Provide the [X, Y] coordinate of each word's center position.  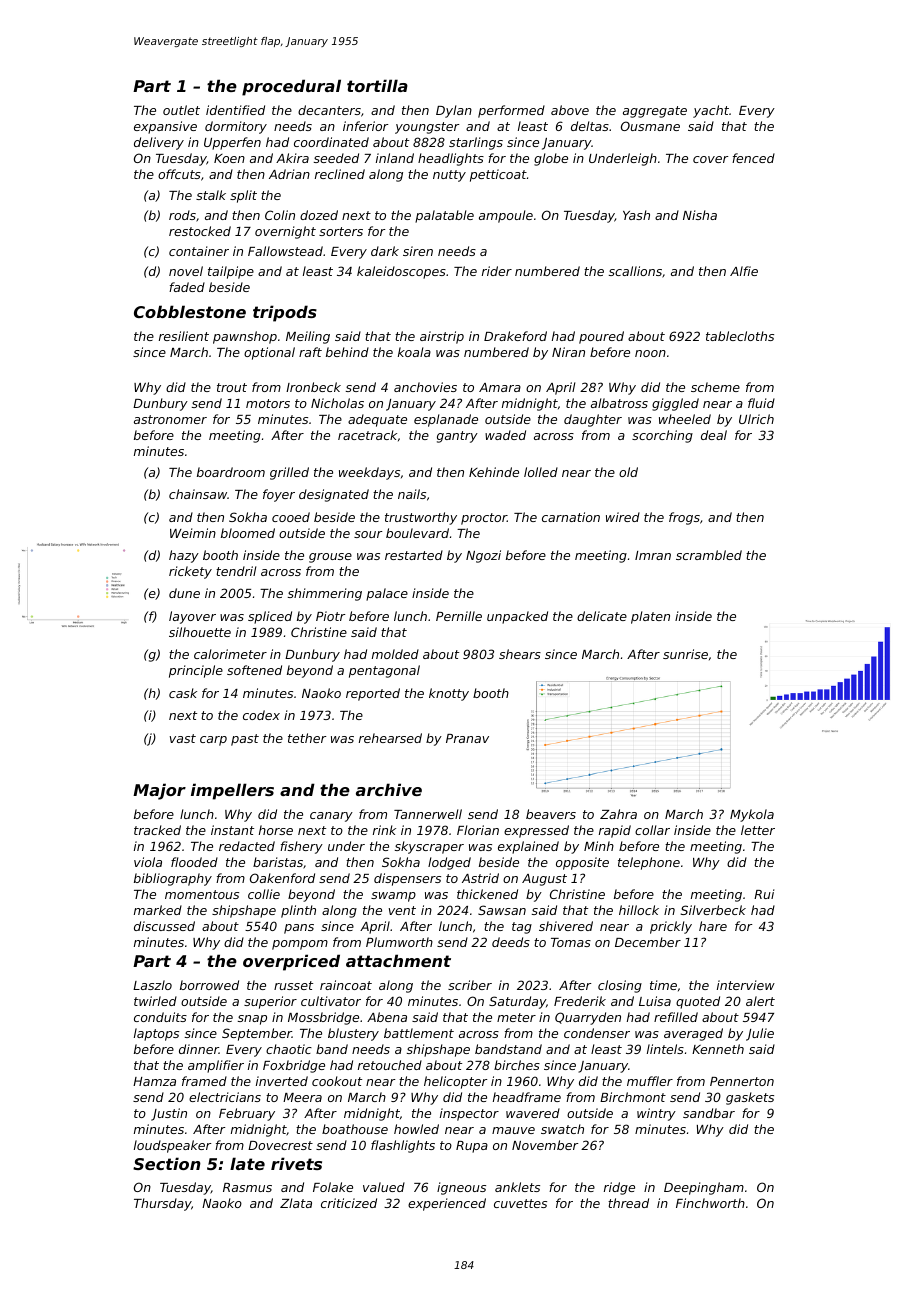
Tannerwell [428, 814]
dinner [199, 1049]
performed [511, 111]
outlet [181, 110]
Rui [764, 894]
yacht [711, 111]
